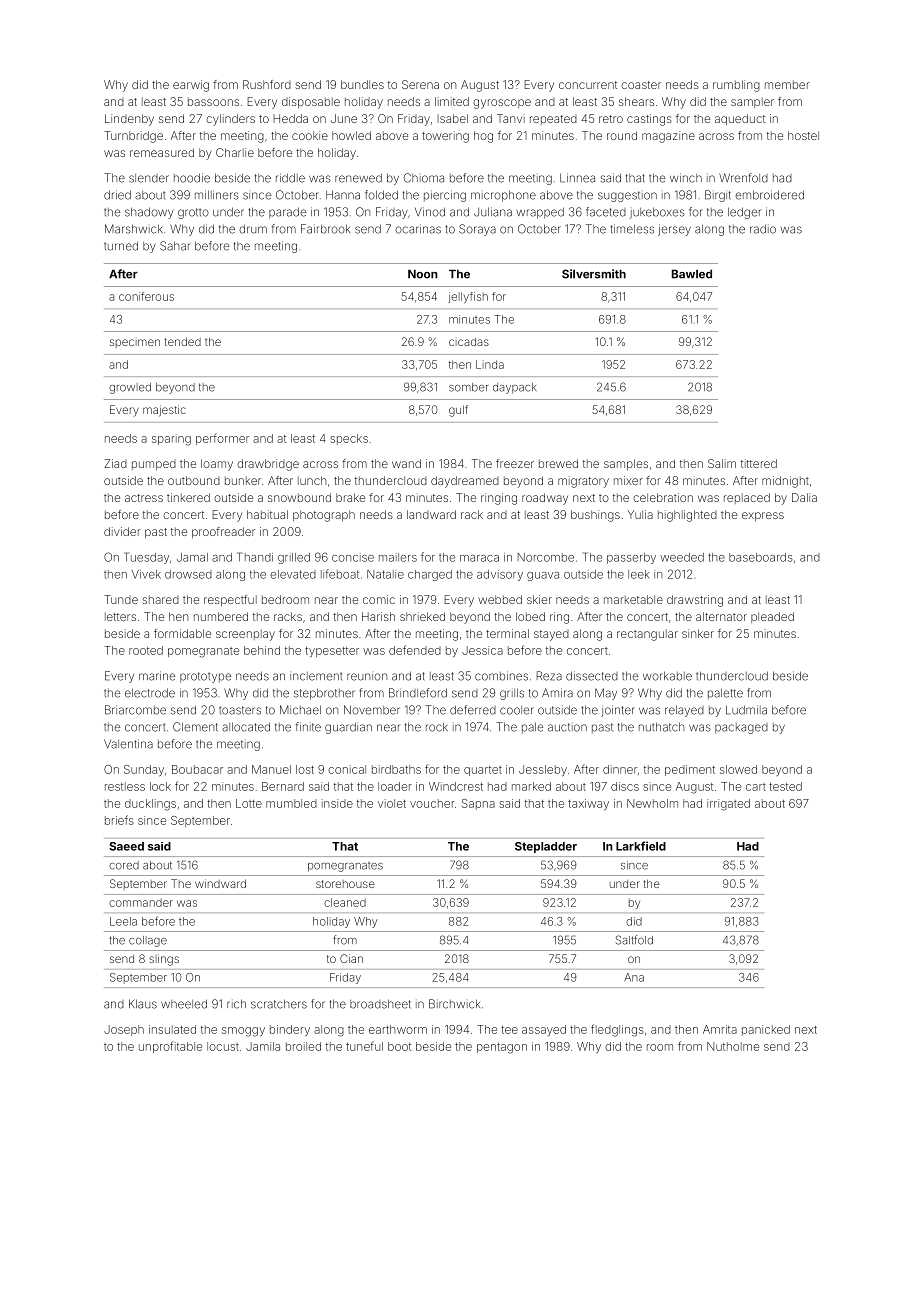 The image size is (924, 1308). Describe the element at coordinates (469, 342) in the page. I see `cicadas` at that location.
